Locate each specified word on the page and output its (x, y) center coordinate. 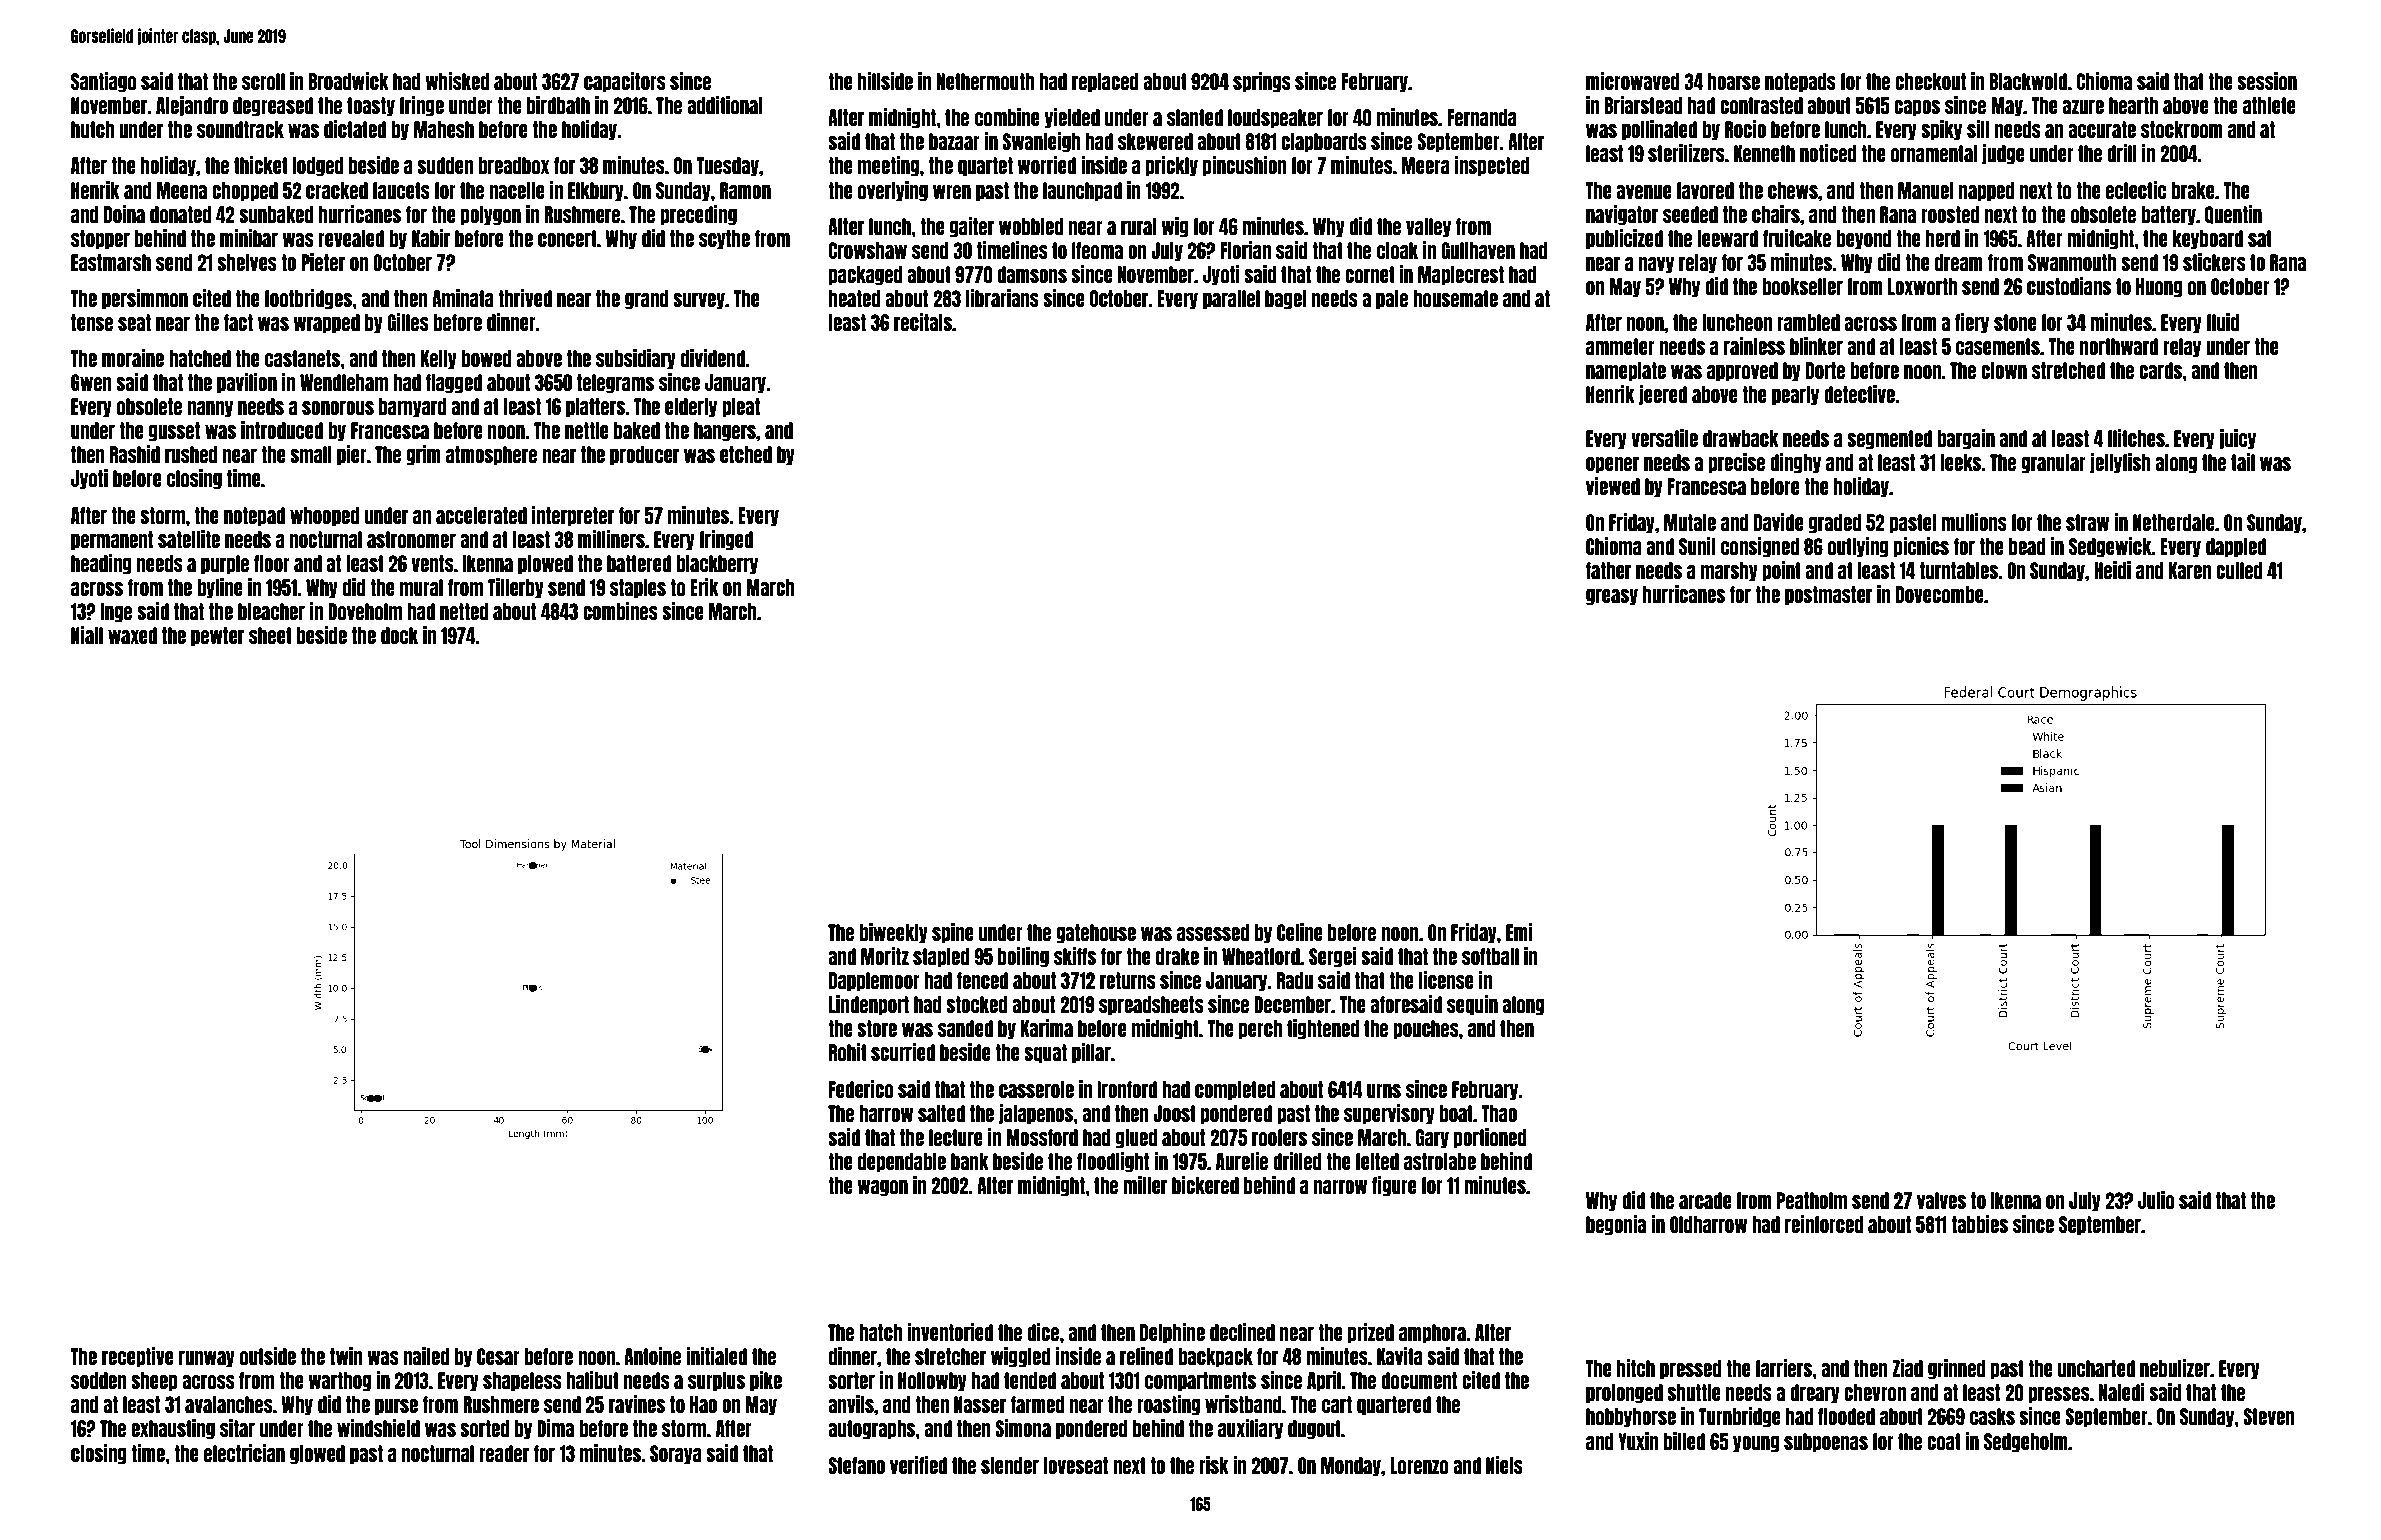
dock (399, 635)
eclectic (2136, 190)
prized (1371, 1333)
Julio (2156, 1200)
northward (2119, 346)
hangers (725, 432)
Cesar (498, 1356)
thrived (525, 298)
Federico (861, 1089)
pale (1392, 300)
